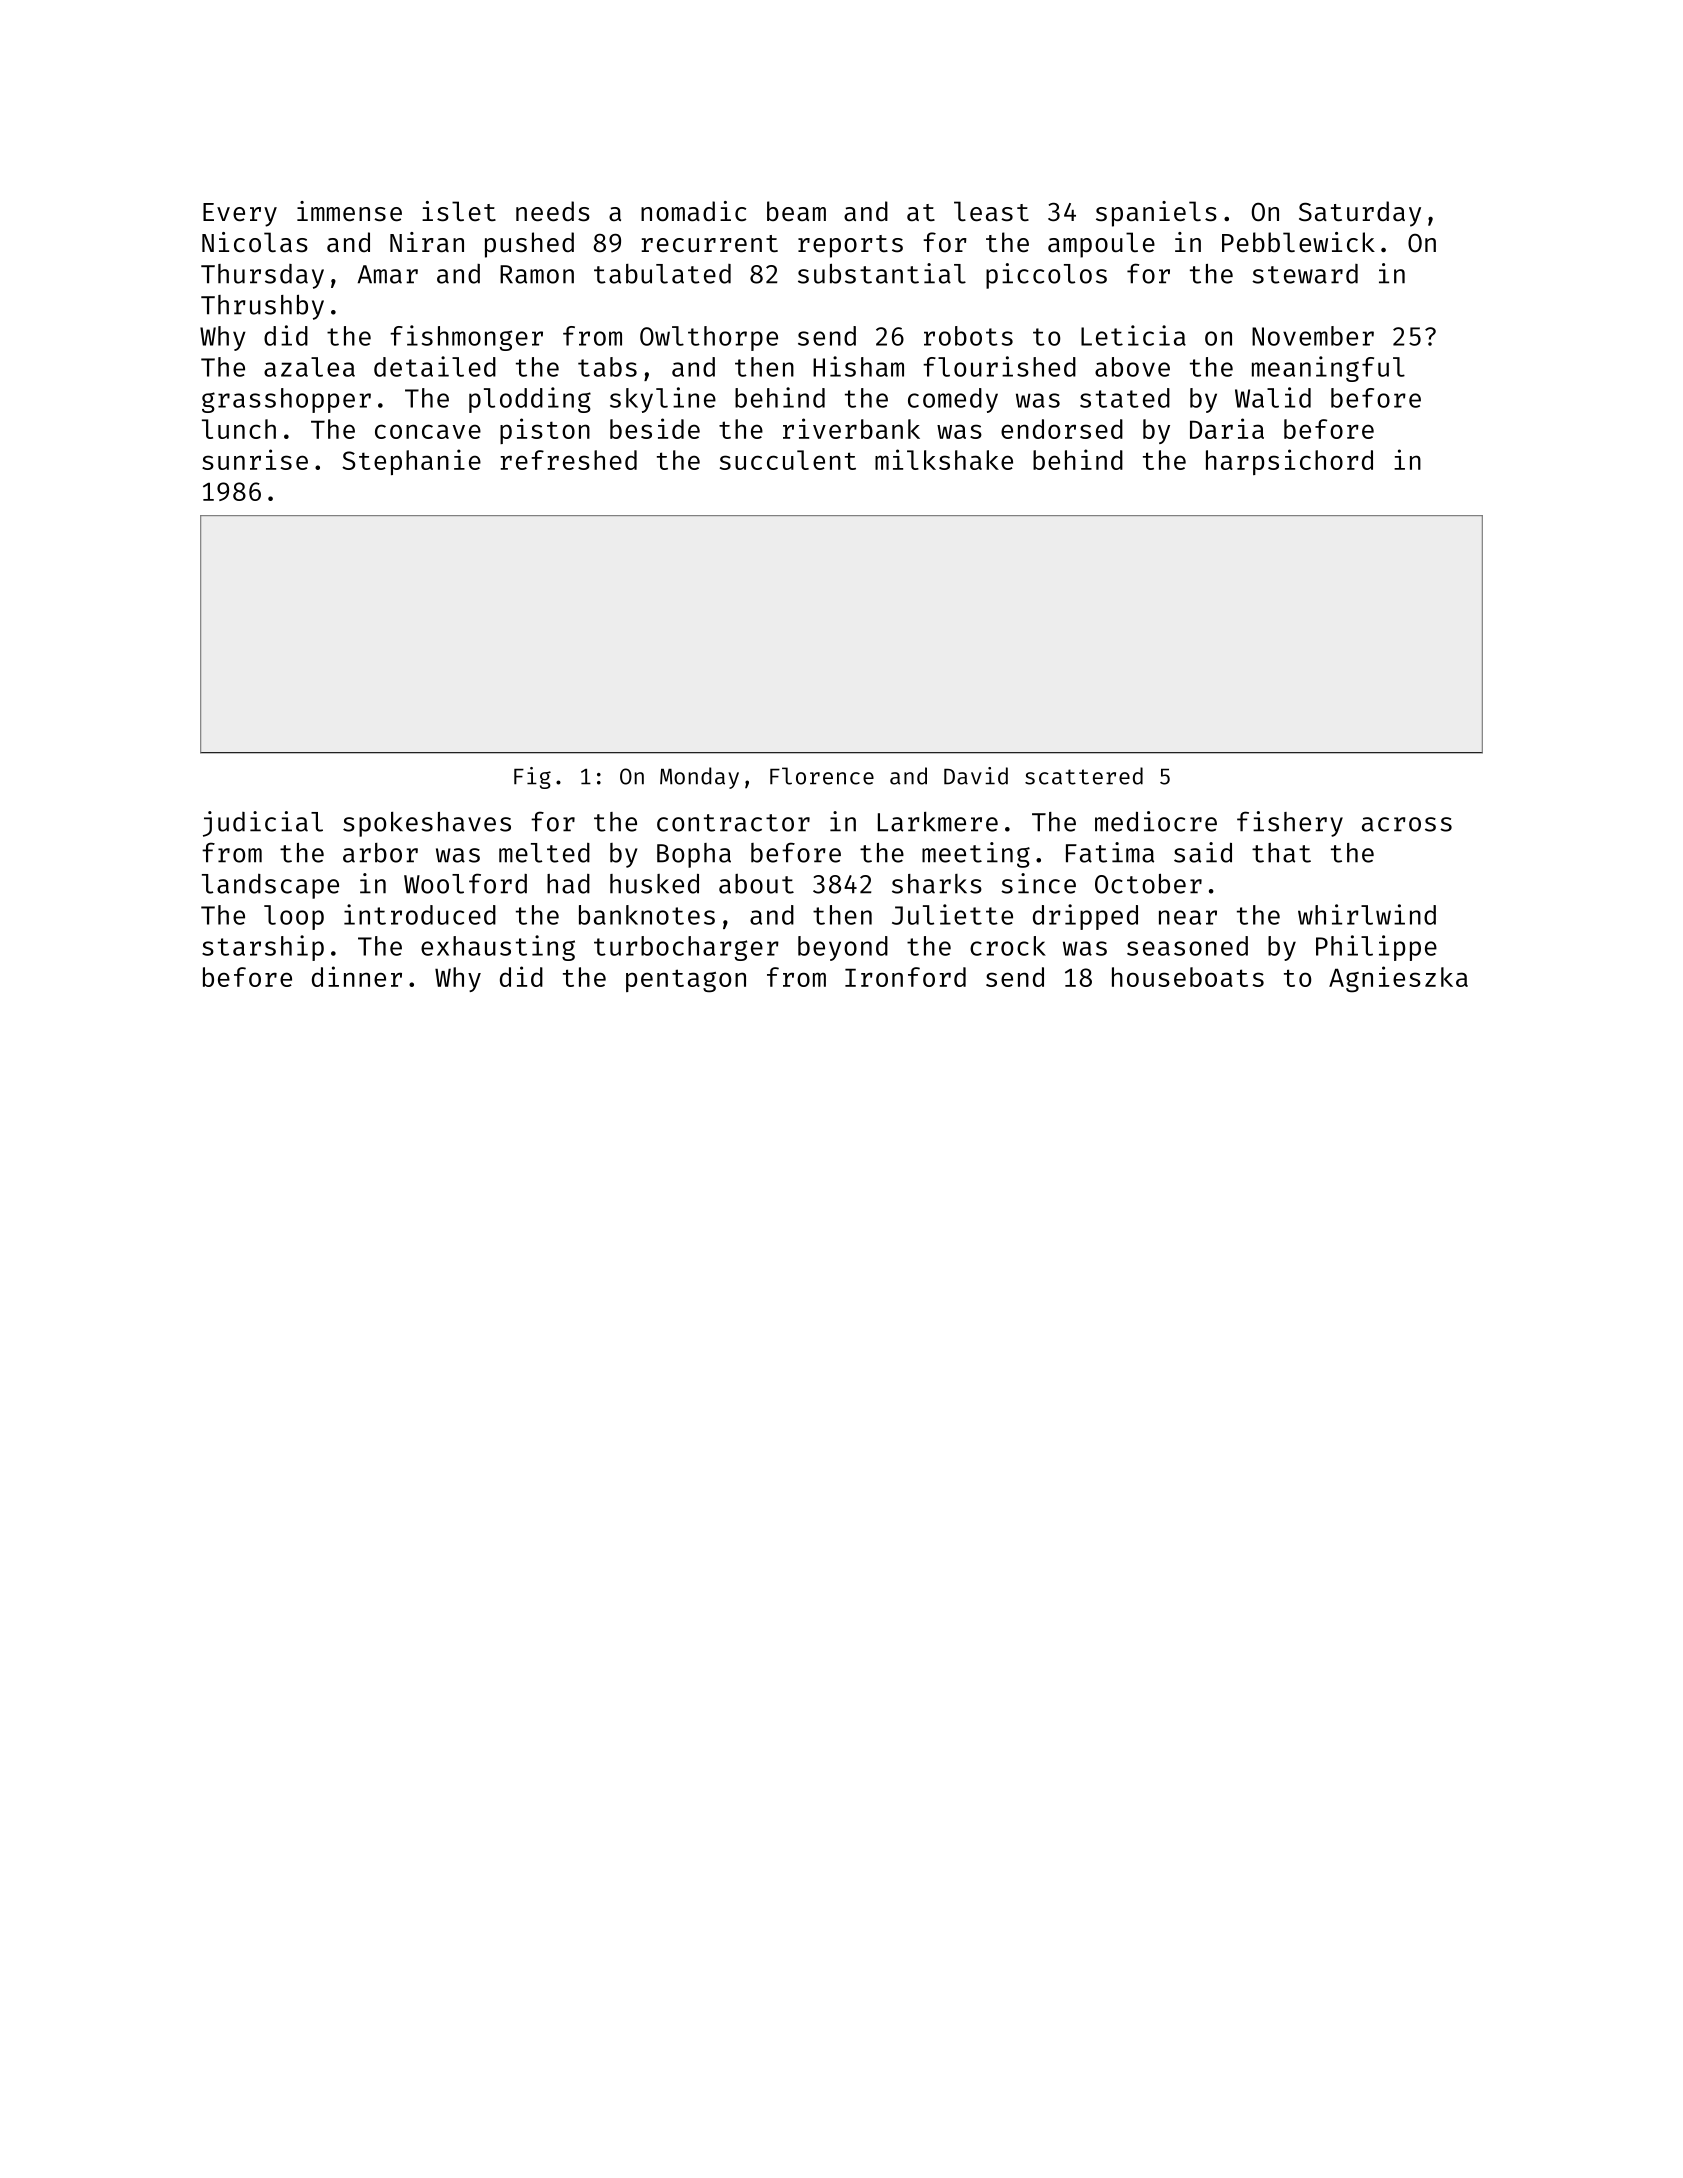 This screenshot has width=1683, height=2178. What do you see at coordinates (976, 776) in the screenshot?
I see `David` at bounding box center [976, 776].
